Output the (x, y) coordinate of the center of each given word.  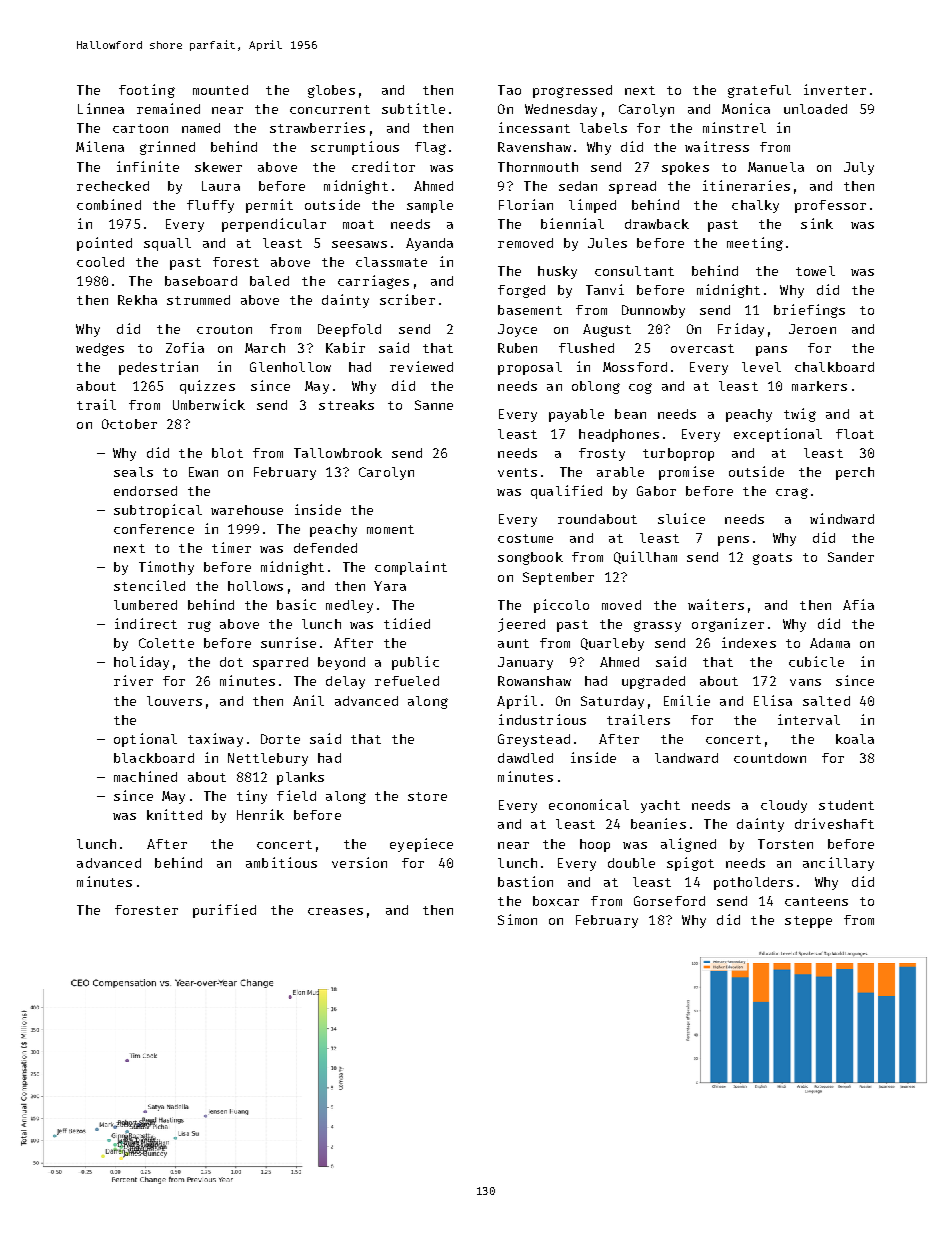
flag (430, 148)
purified (224, 911)
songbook (530, 558)
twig (800, 415)
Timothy (166, 568)
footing (147, 91)
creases (335, 911)
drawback (657, 224)
